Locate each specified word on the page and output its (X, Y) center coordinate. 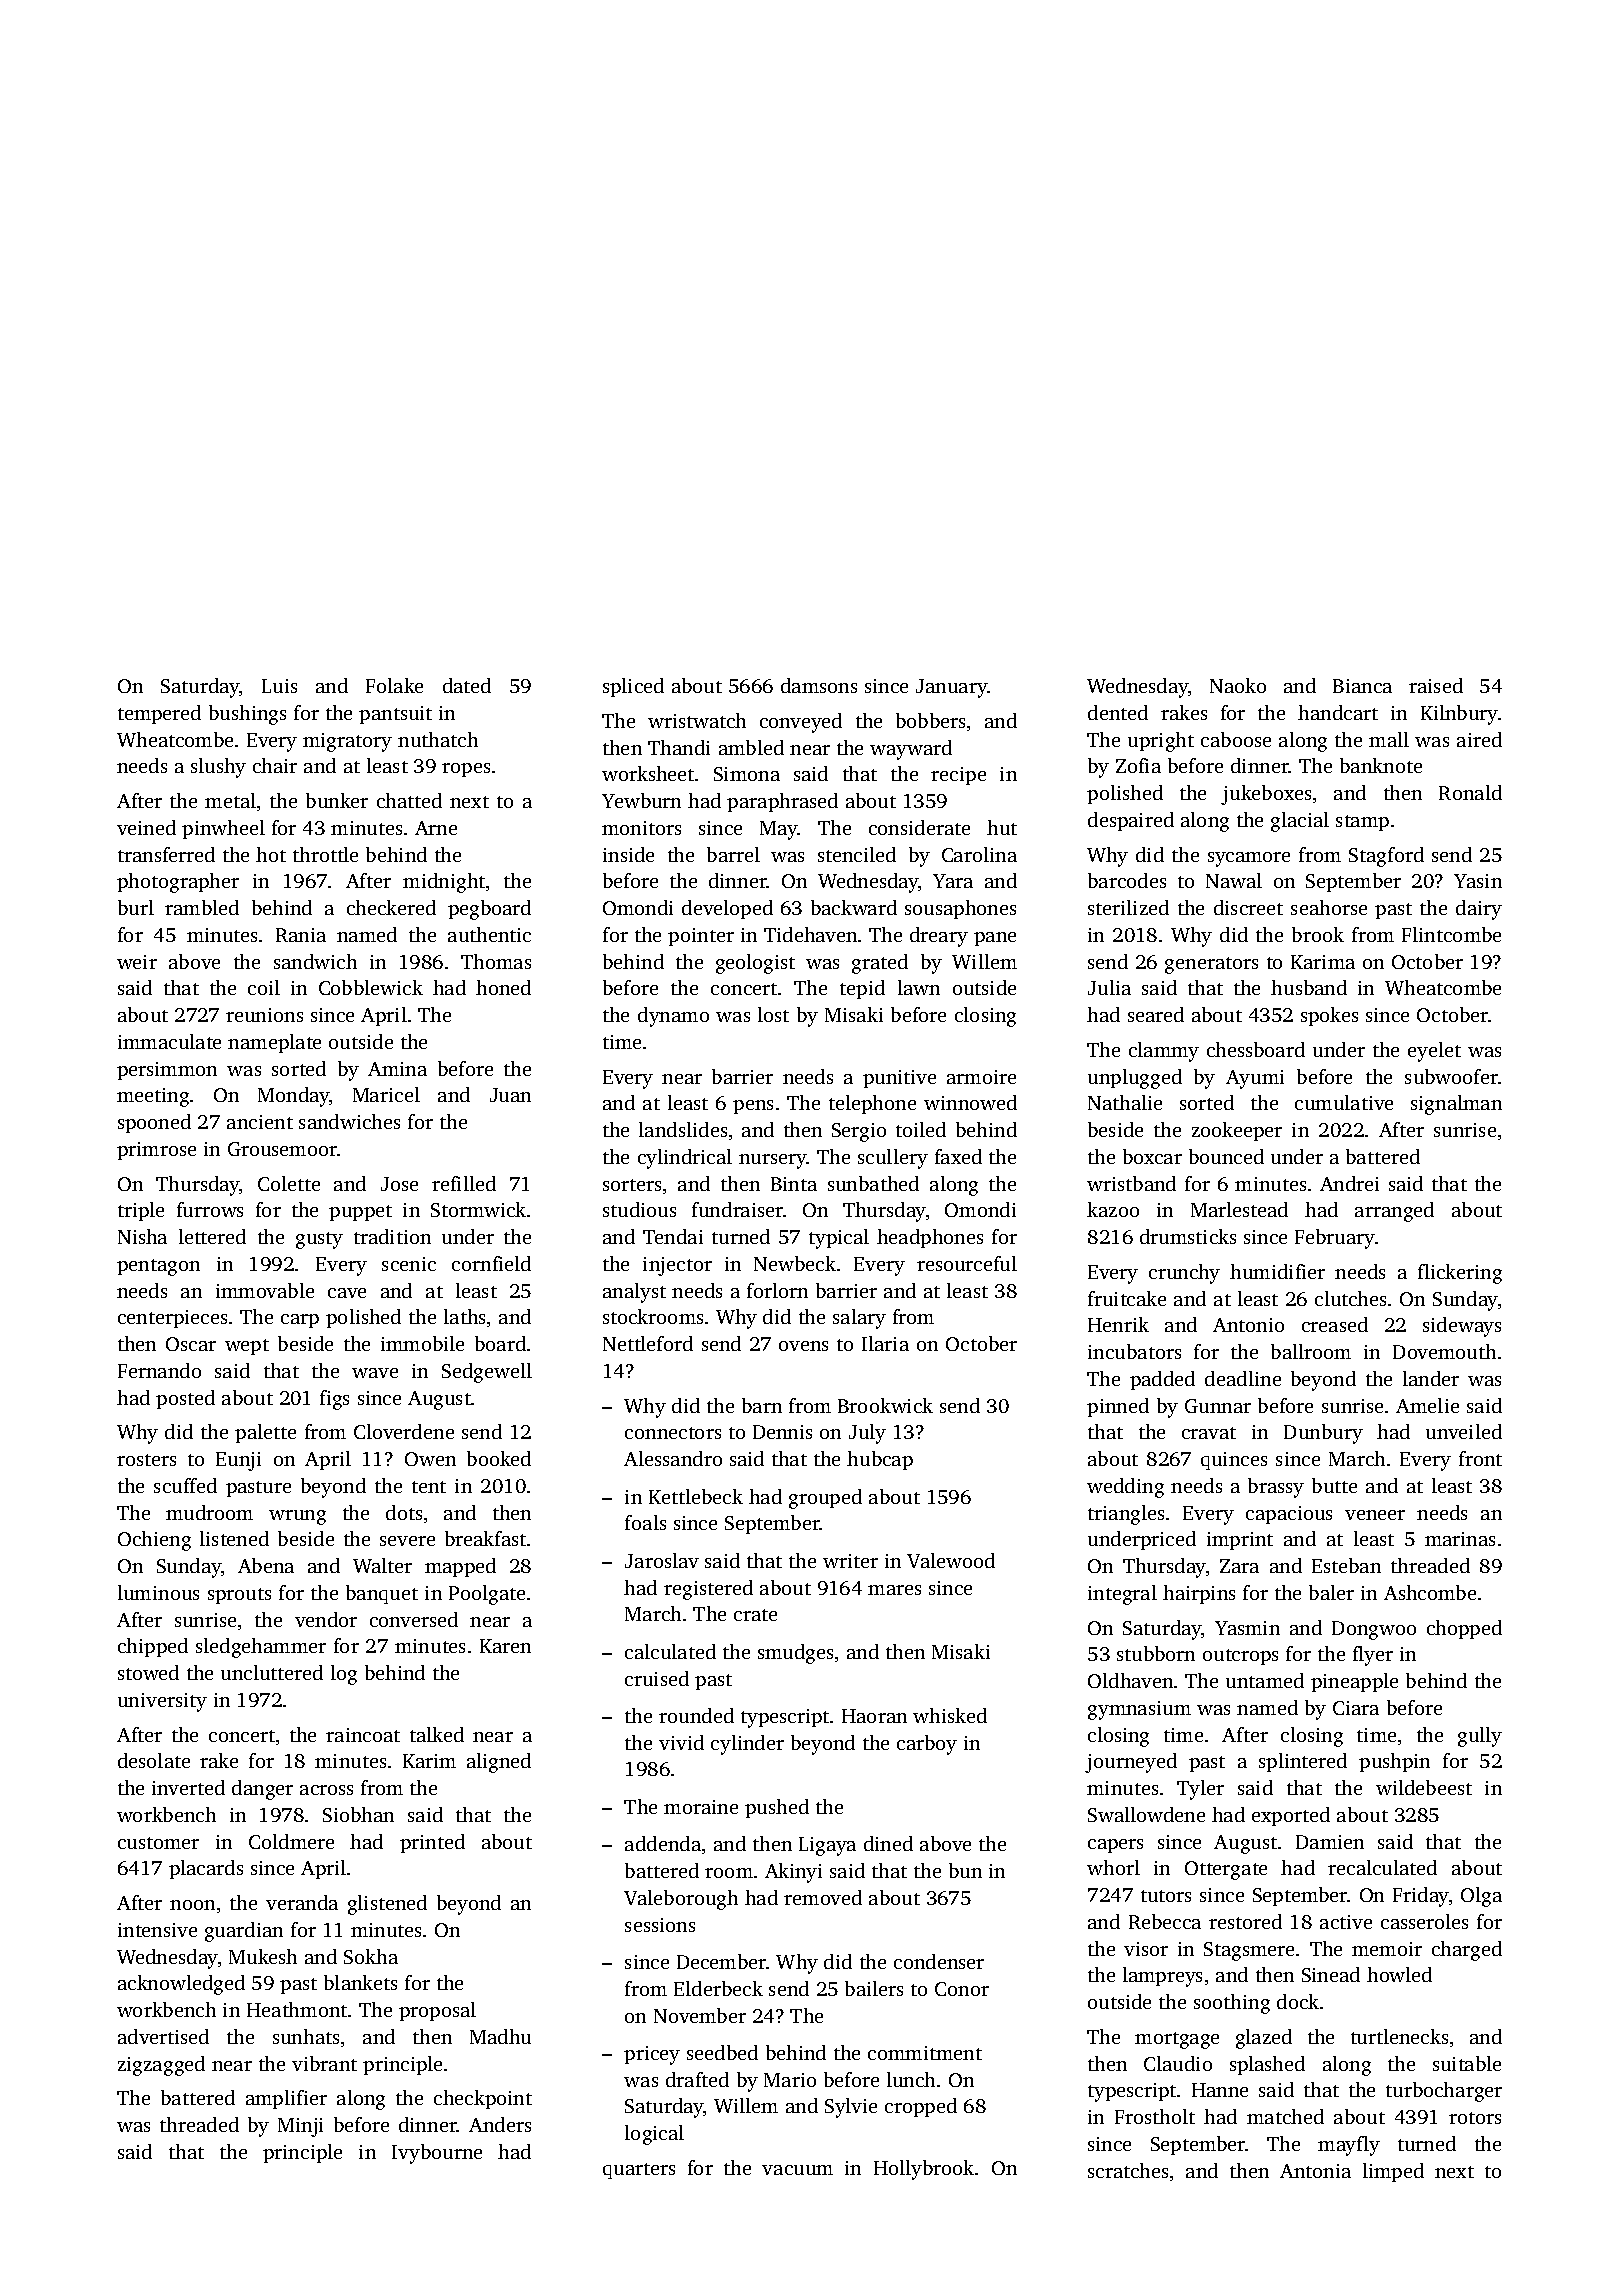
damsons (819, 685)
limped (1393, 2172)
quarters (639, 2171)
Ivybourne (437, 2154)
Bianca (1362, 686)
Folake (394, 685)
